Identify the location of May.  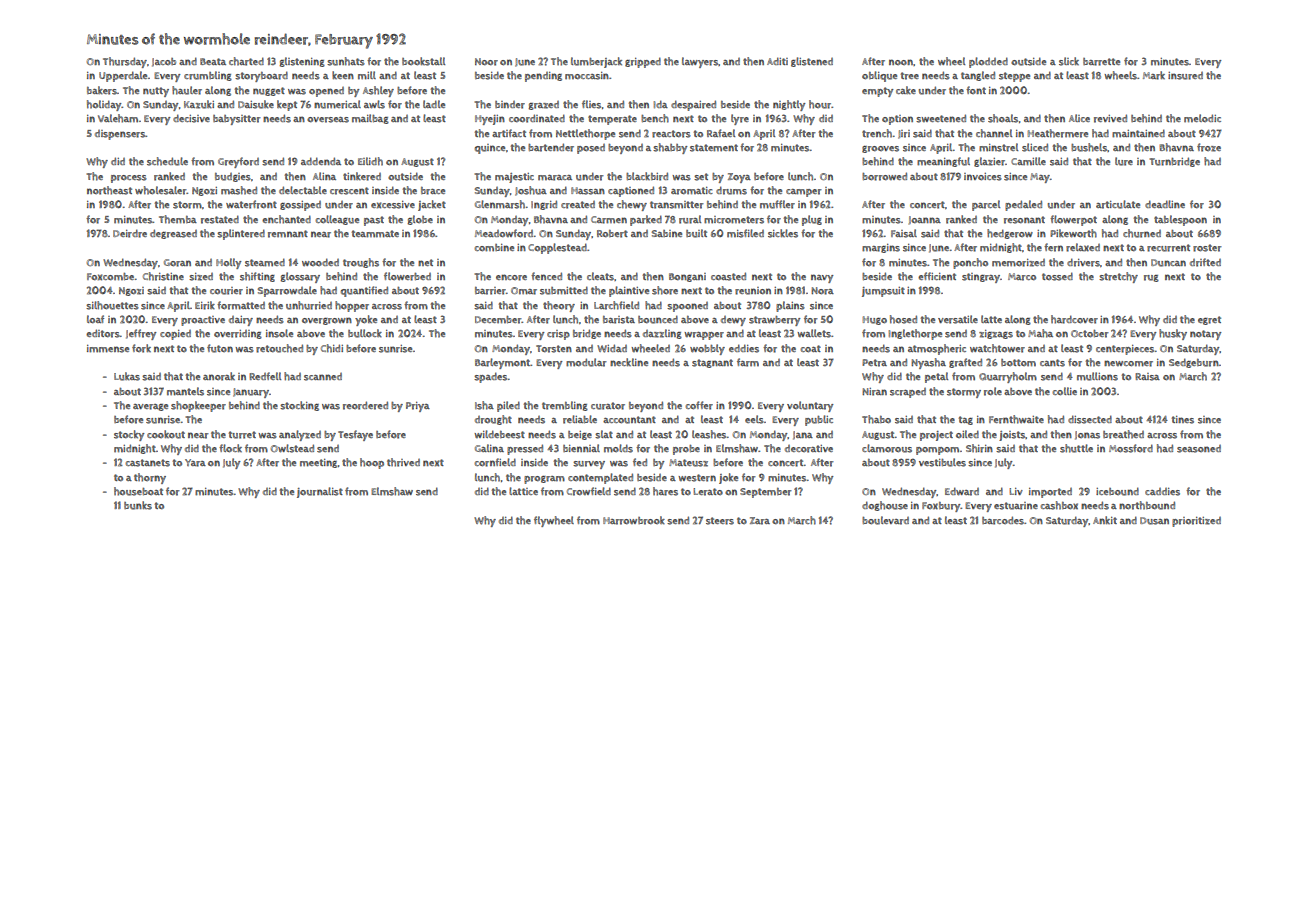
(1040, 178).
